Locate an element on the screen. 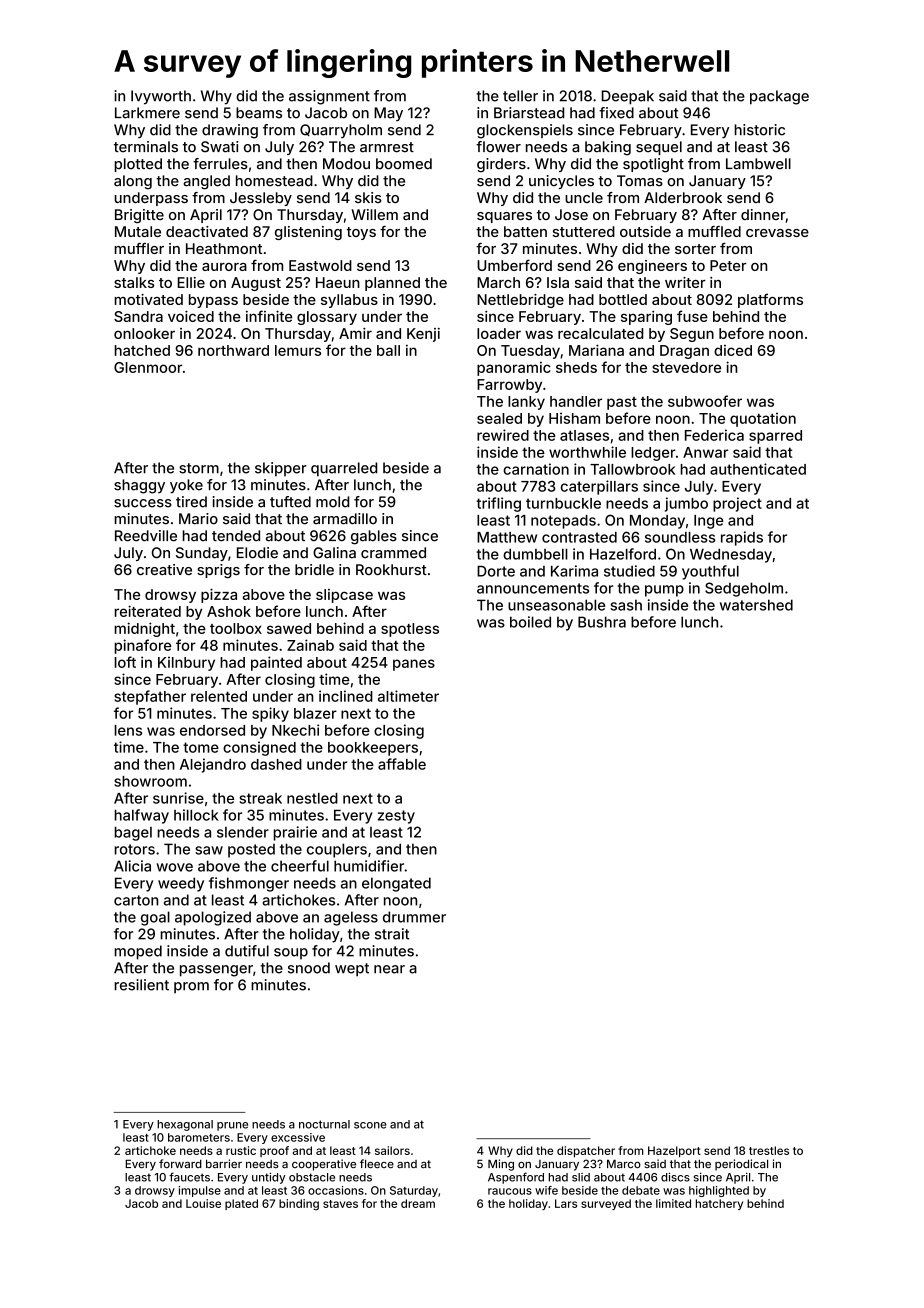  Sandra is located at coordinates (138, 316).
